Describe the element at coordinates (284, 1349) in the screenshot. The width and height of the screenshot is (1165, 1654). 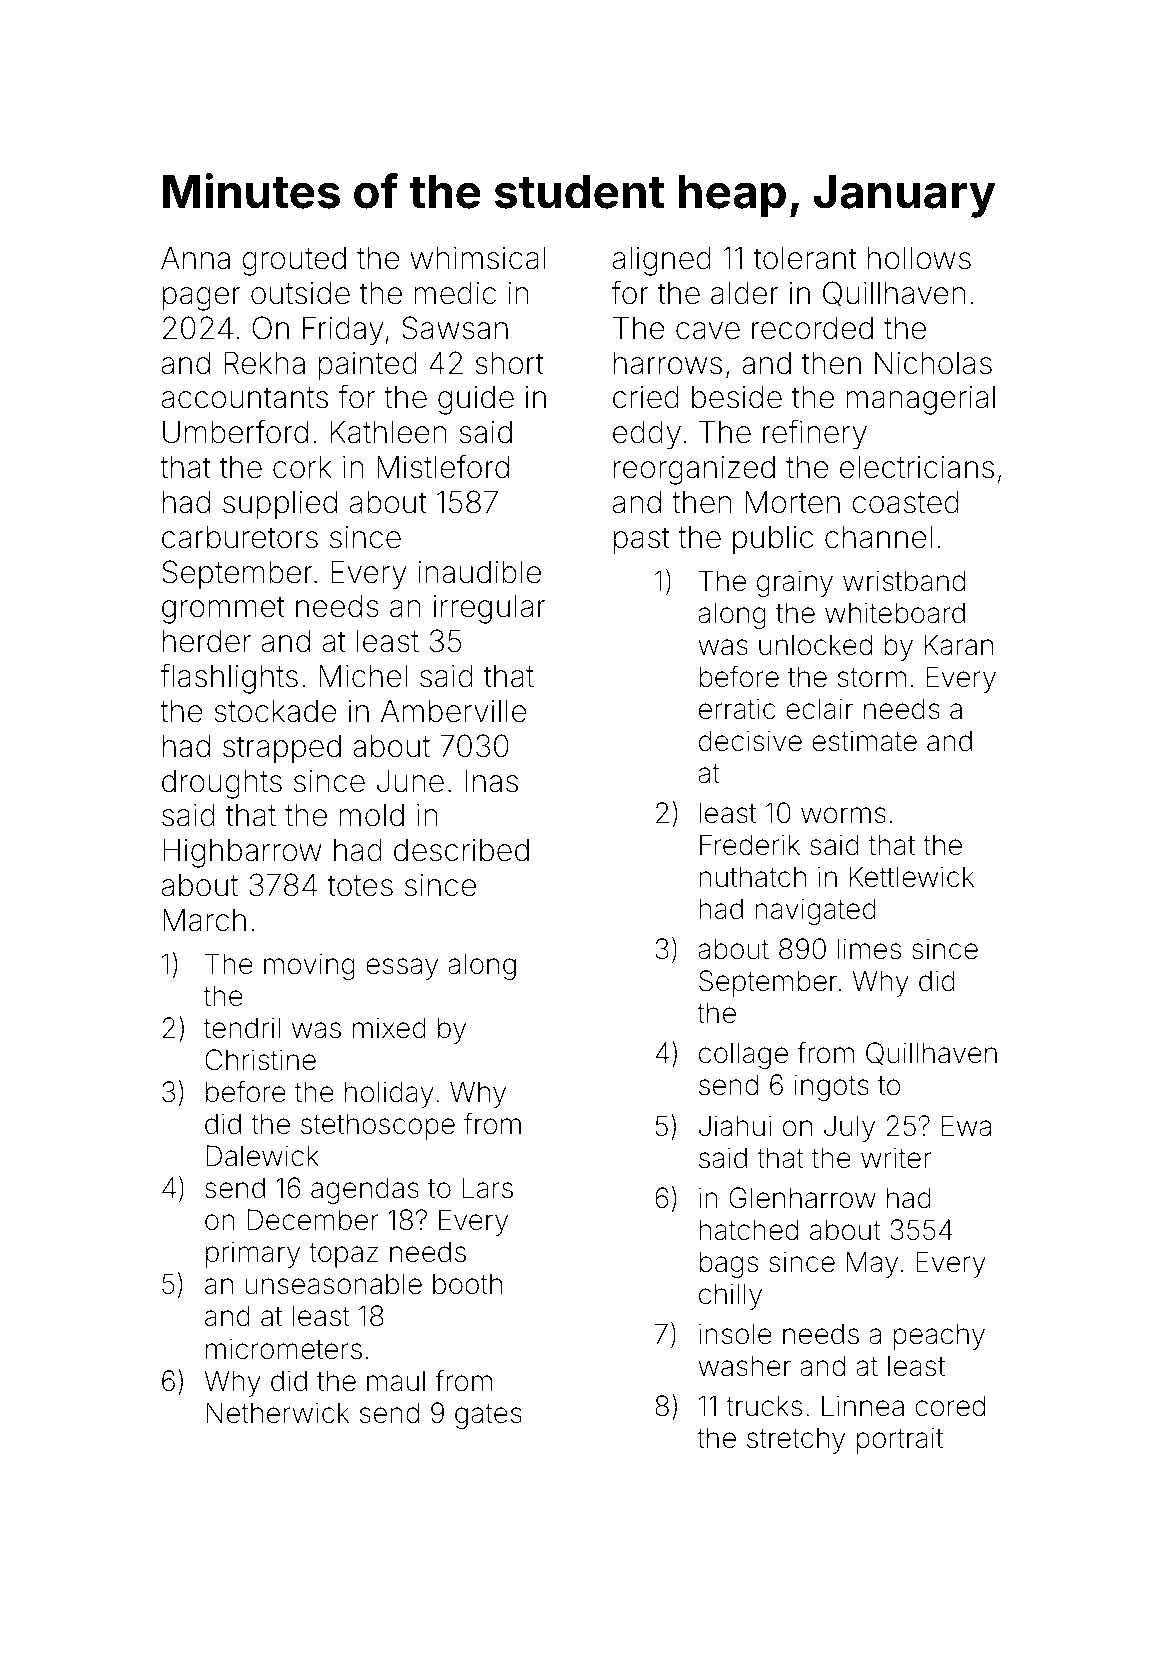
I see `micrometers` at that location.
